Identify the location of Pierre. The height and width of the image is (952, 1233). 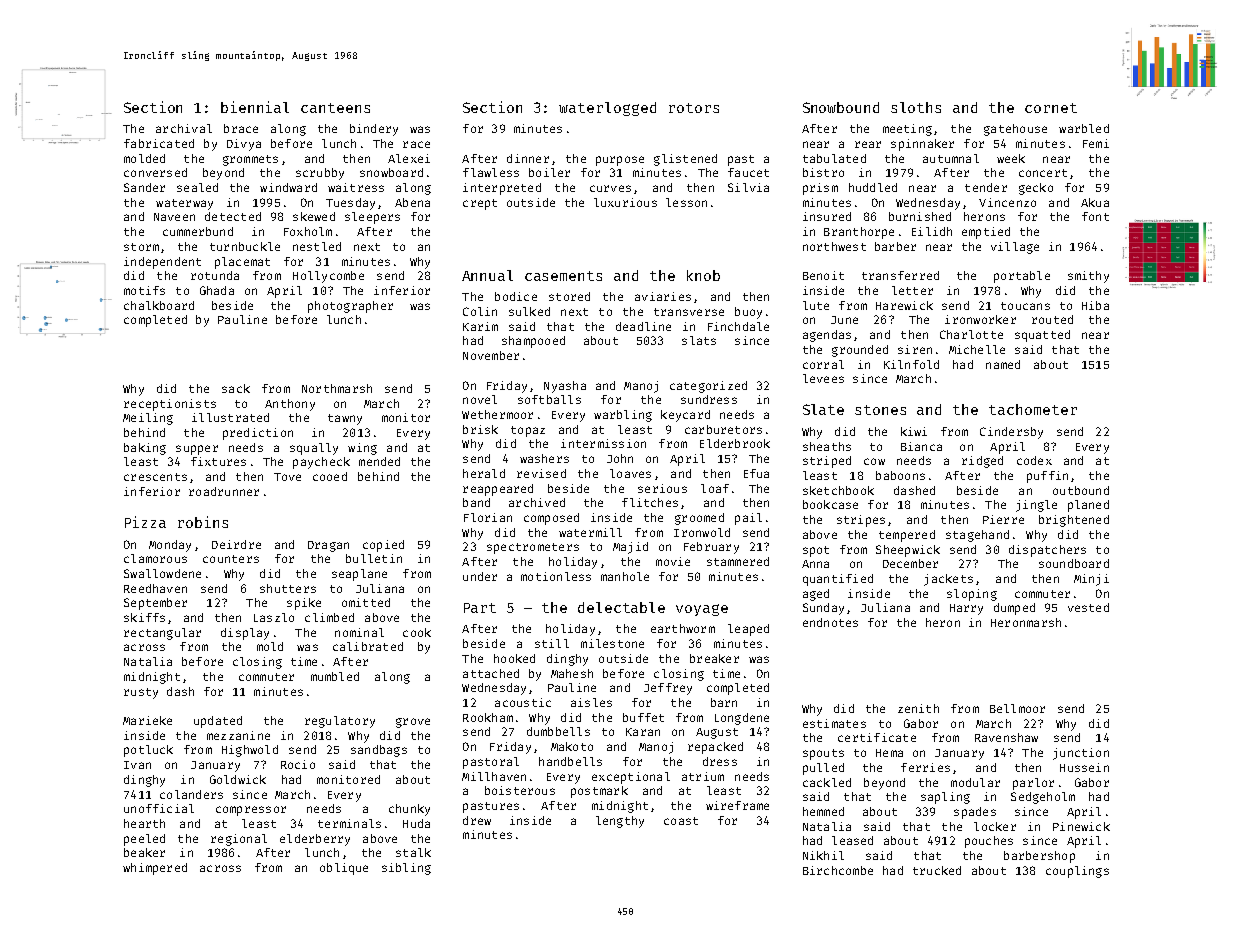
(1003, 519).
